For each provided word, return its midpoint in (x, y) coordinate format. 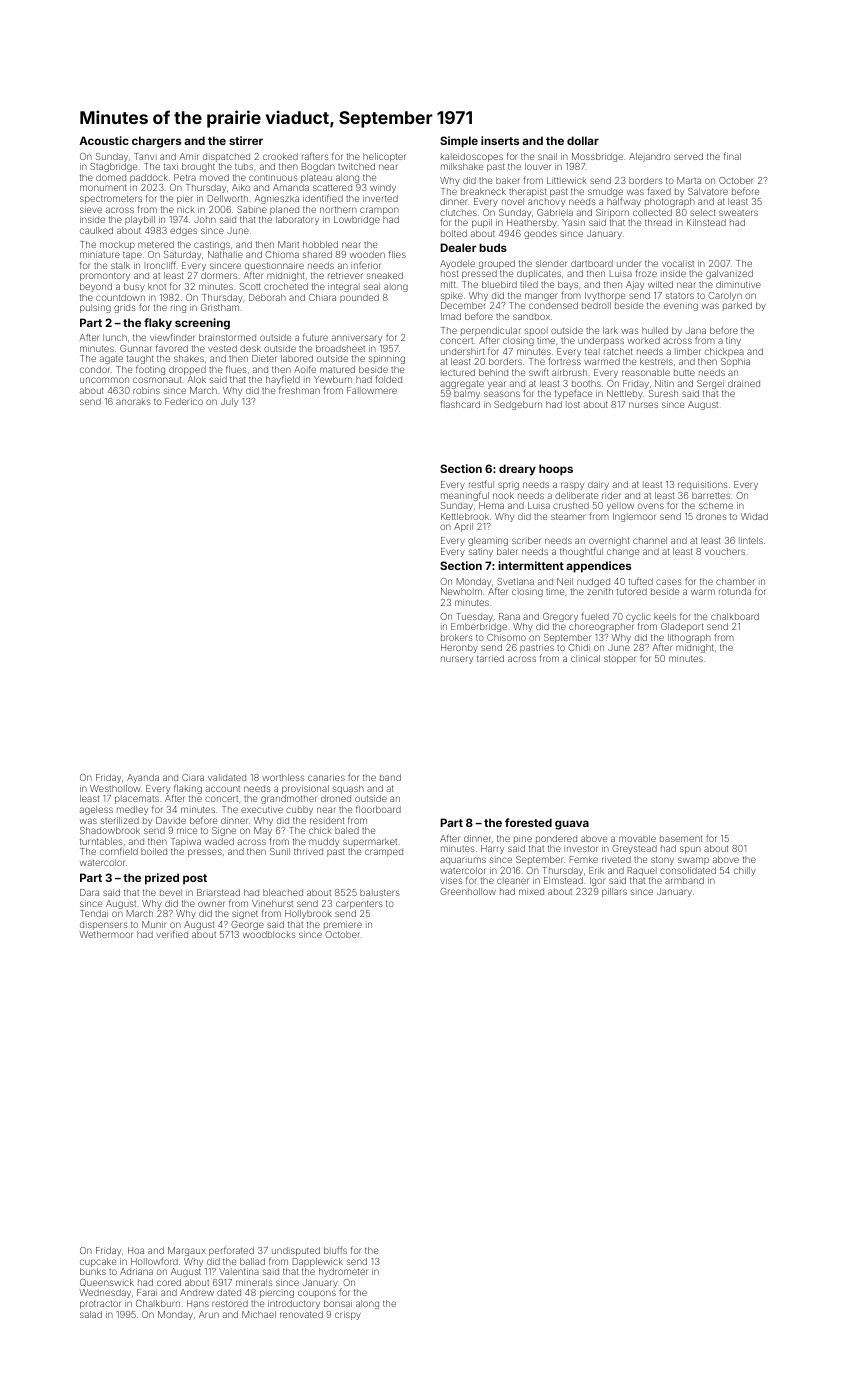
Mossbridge (597, 157)
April (463, 527)
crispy (348, 1315)
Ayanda (143, 778)
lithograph (689, 638)
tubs (244, 166)
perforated (231, 1251)
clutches (458, 212)
